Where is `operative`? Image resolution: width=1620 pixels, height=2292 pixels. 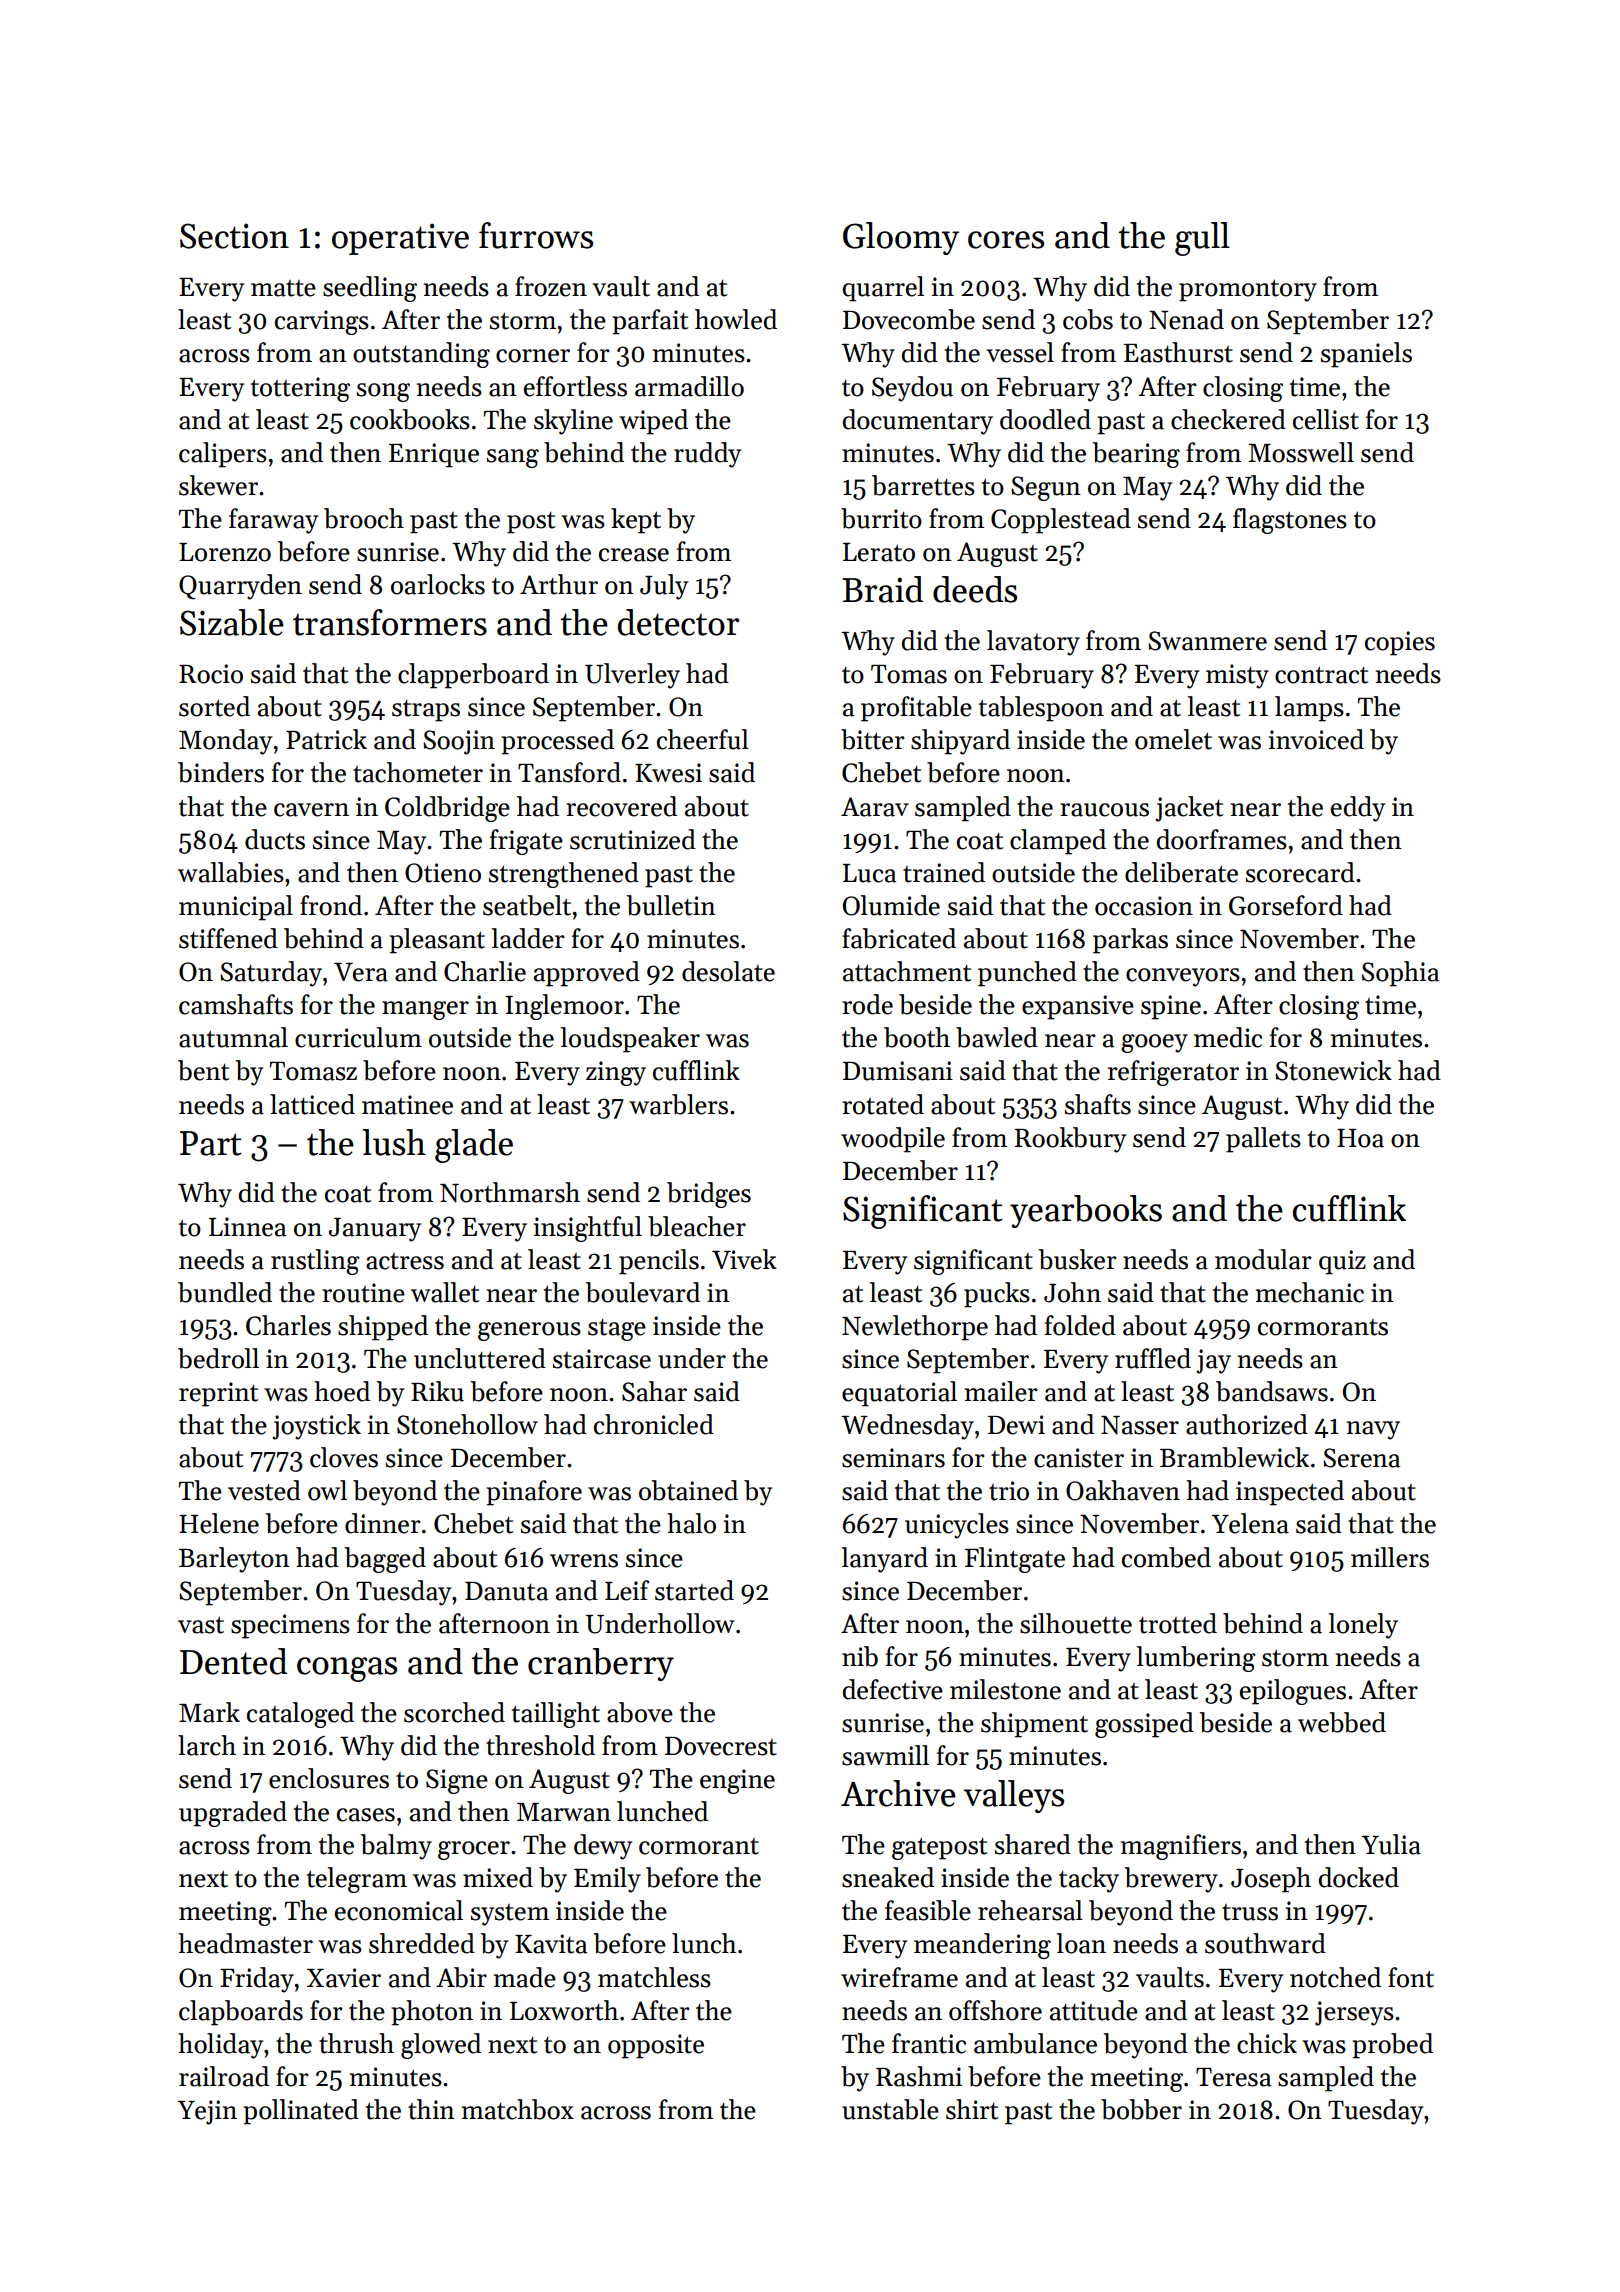 operative is located at coordinates (400, 239).
